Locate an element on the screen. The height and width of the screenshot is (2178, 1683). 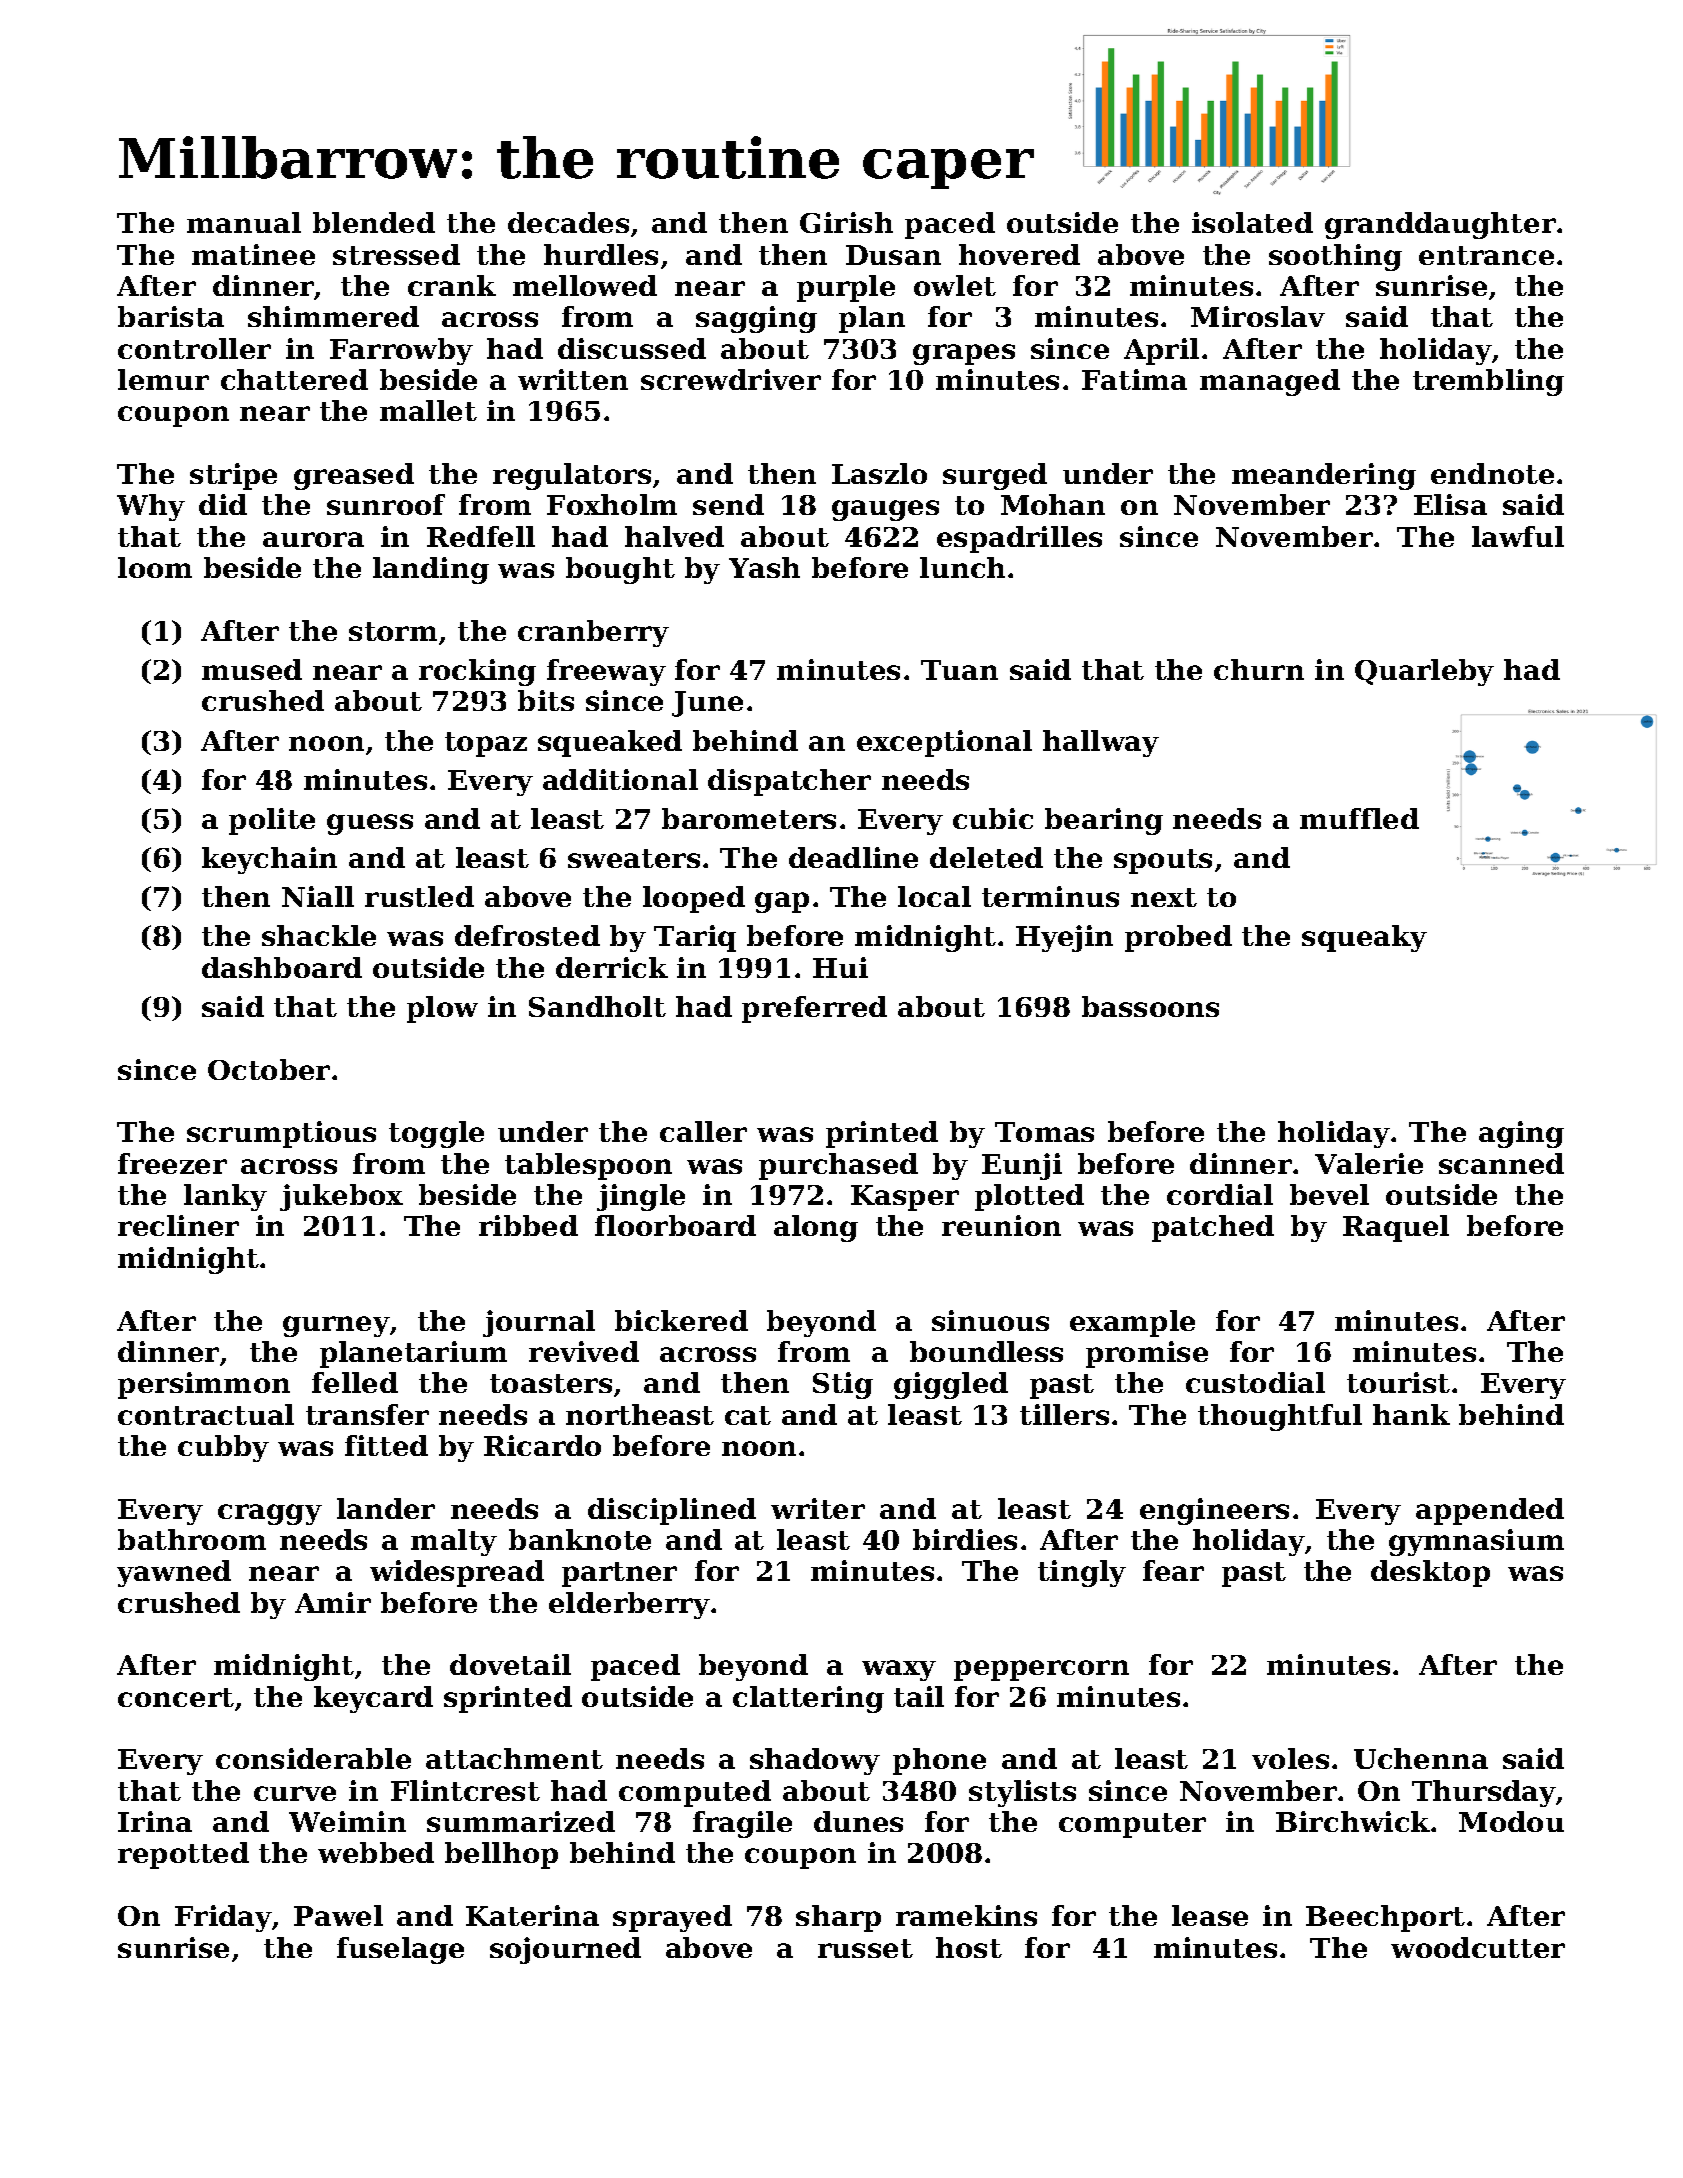
churn is located at coordinates (1259, 669).
